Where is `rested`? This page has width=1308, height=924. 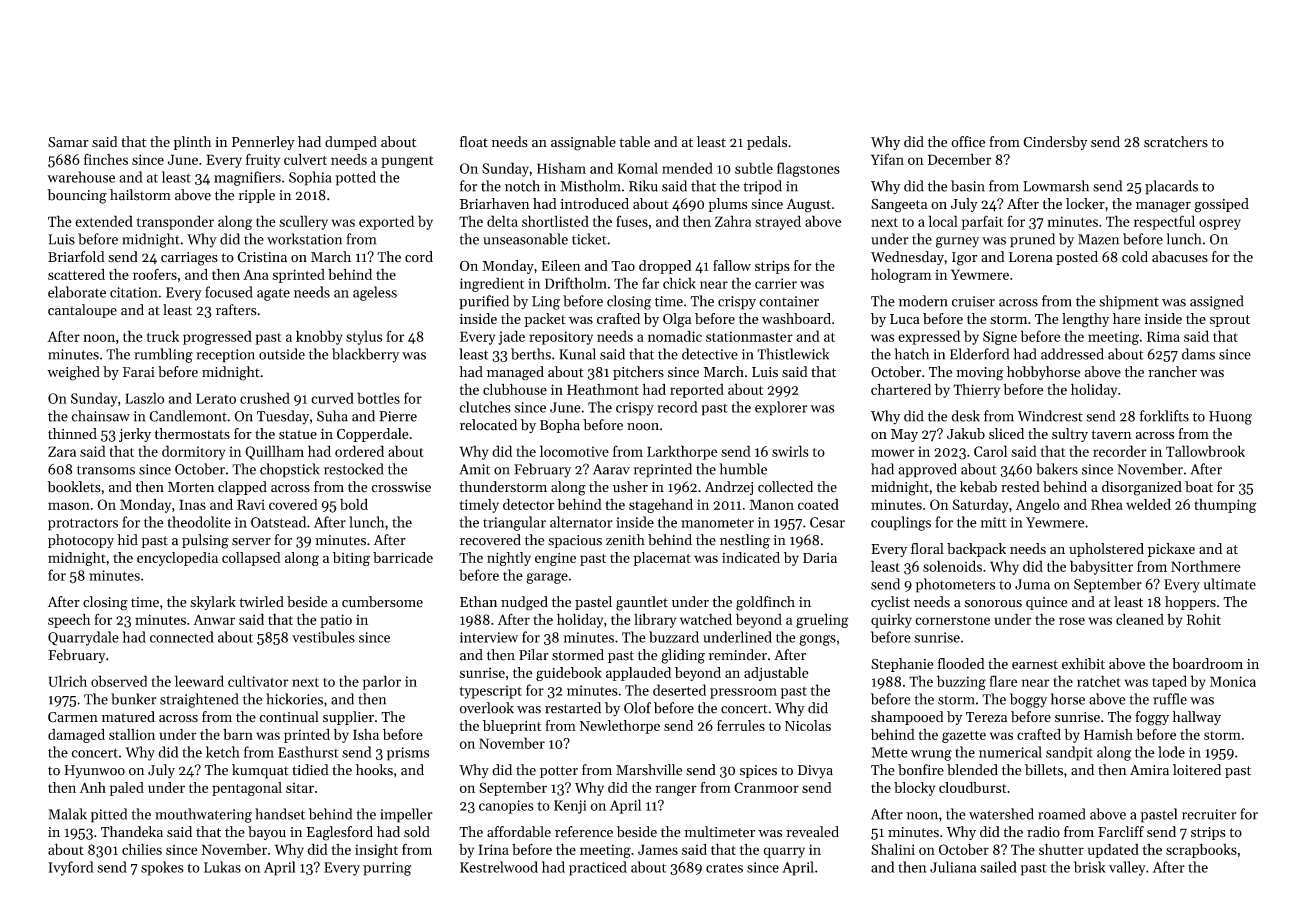
rested is located at coordinates (1020, 487).
